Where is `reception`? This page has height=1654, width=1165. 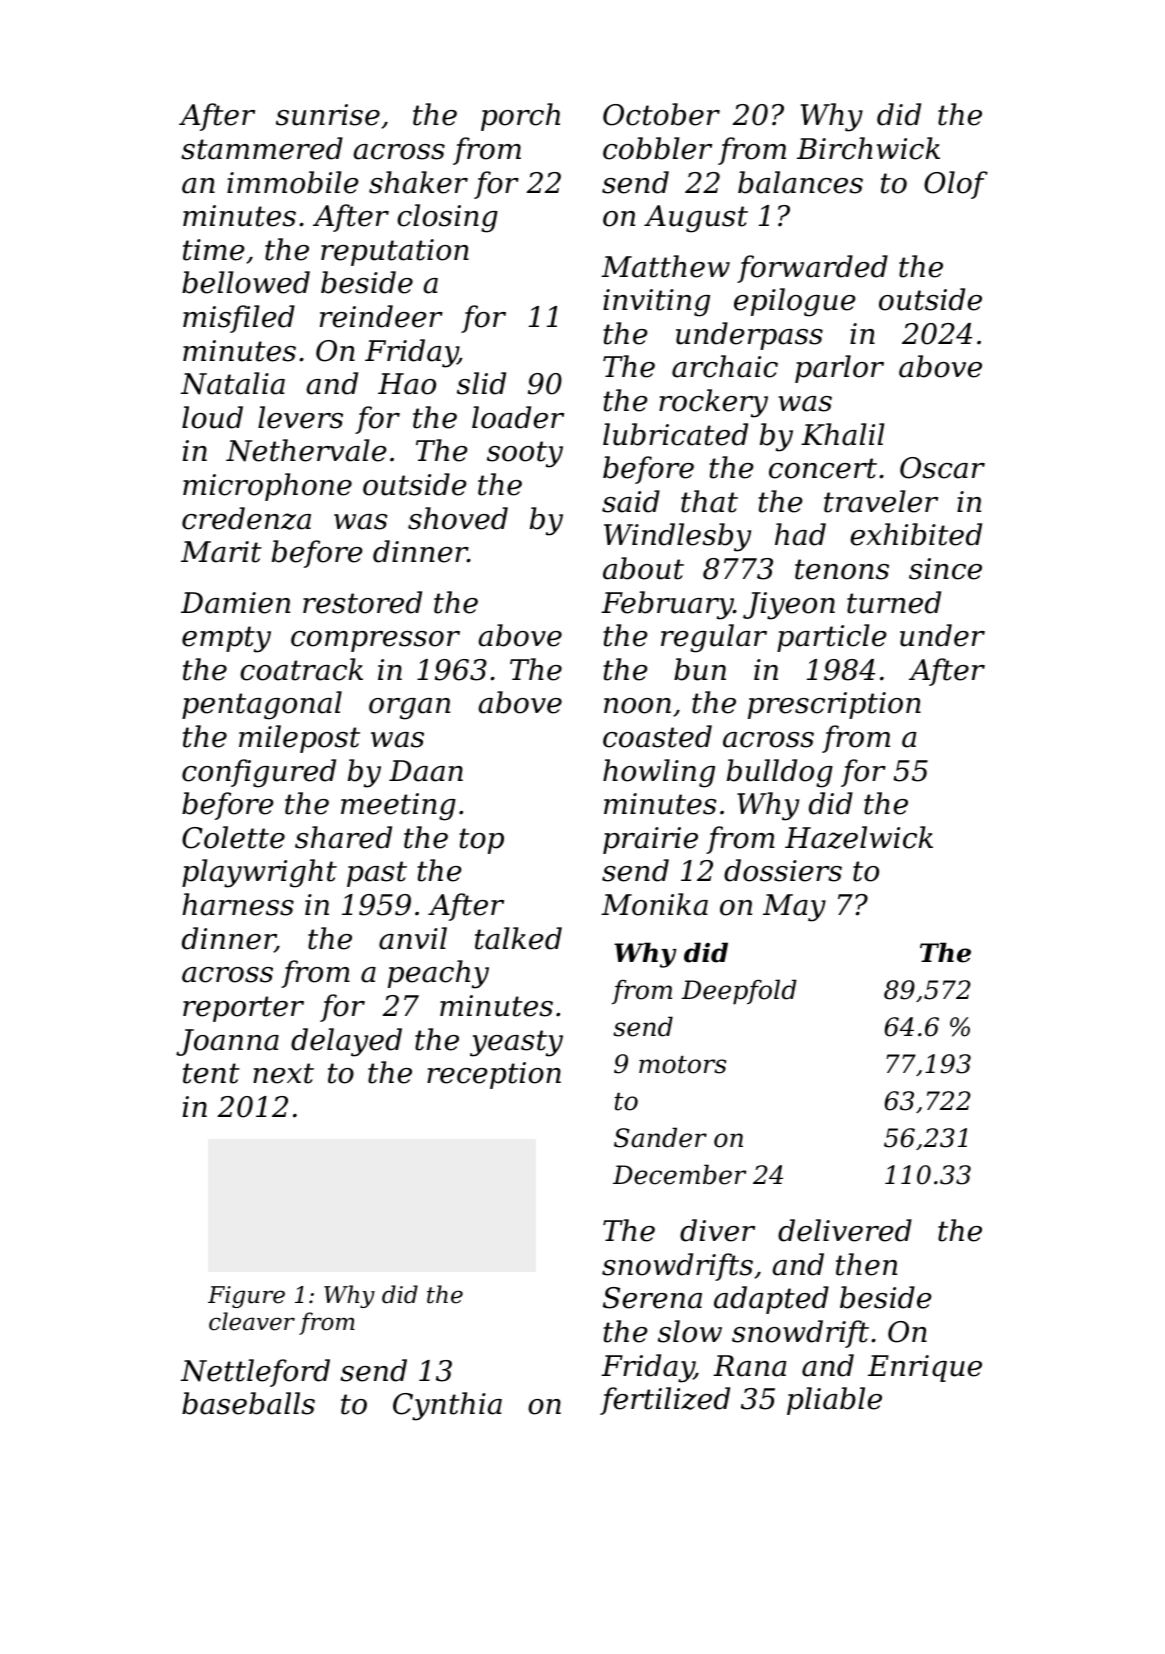 reception is located at coordinates (494, 1075).
